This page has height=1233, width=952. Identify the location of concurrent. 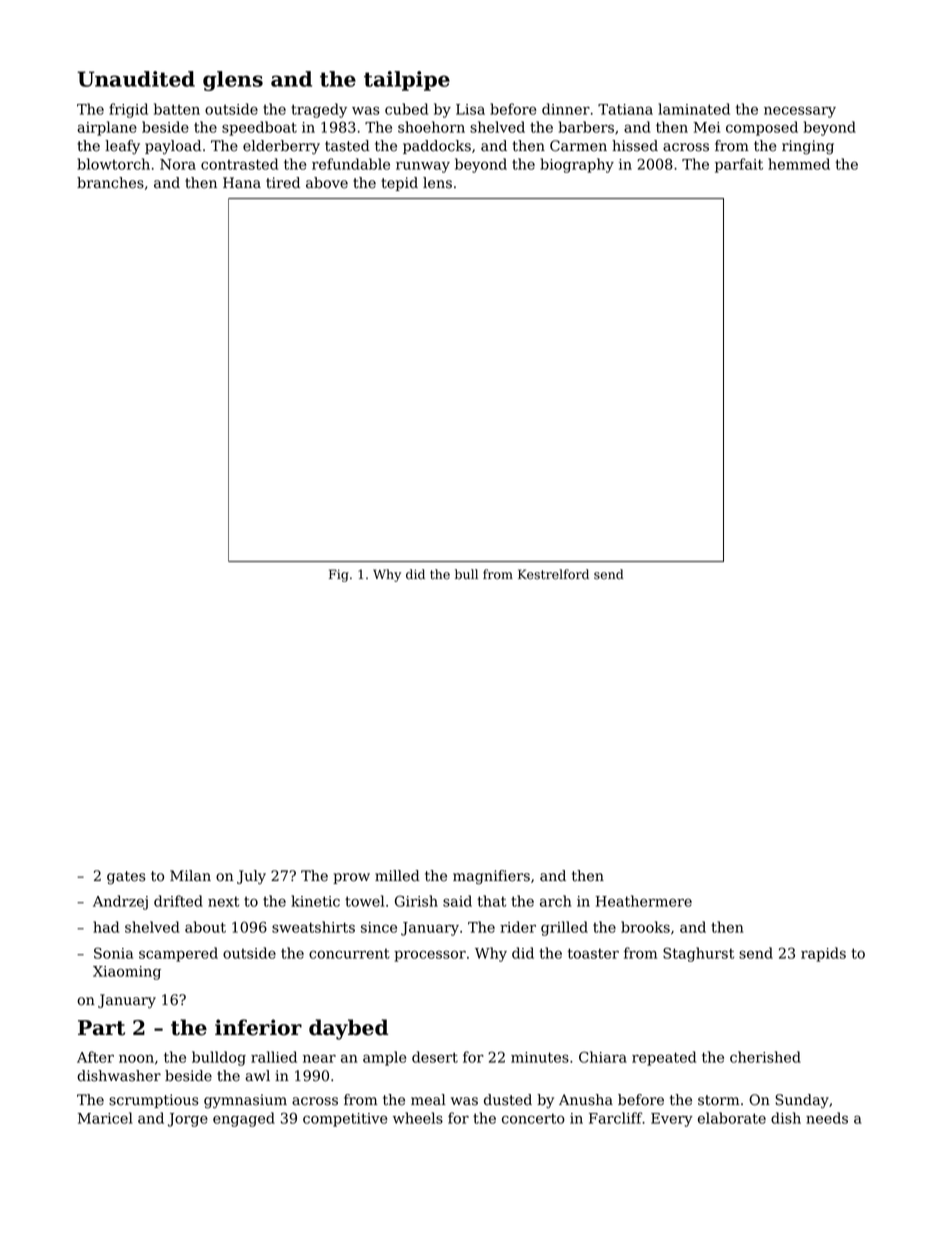
(349, 954).
